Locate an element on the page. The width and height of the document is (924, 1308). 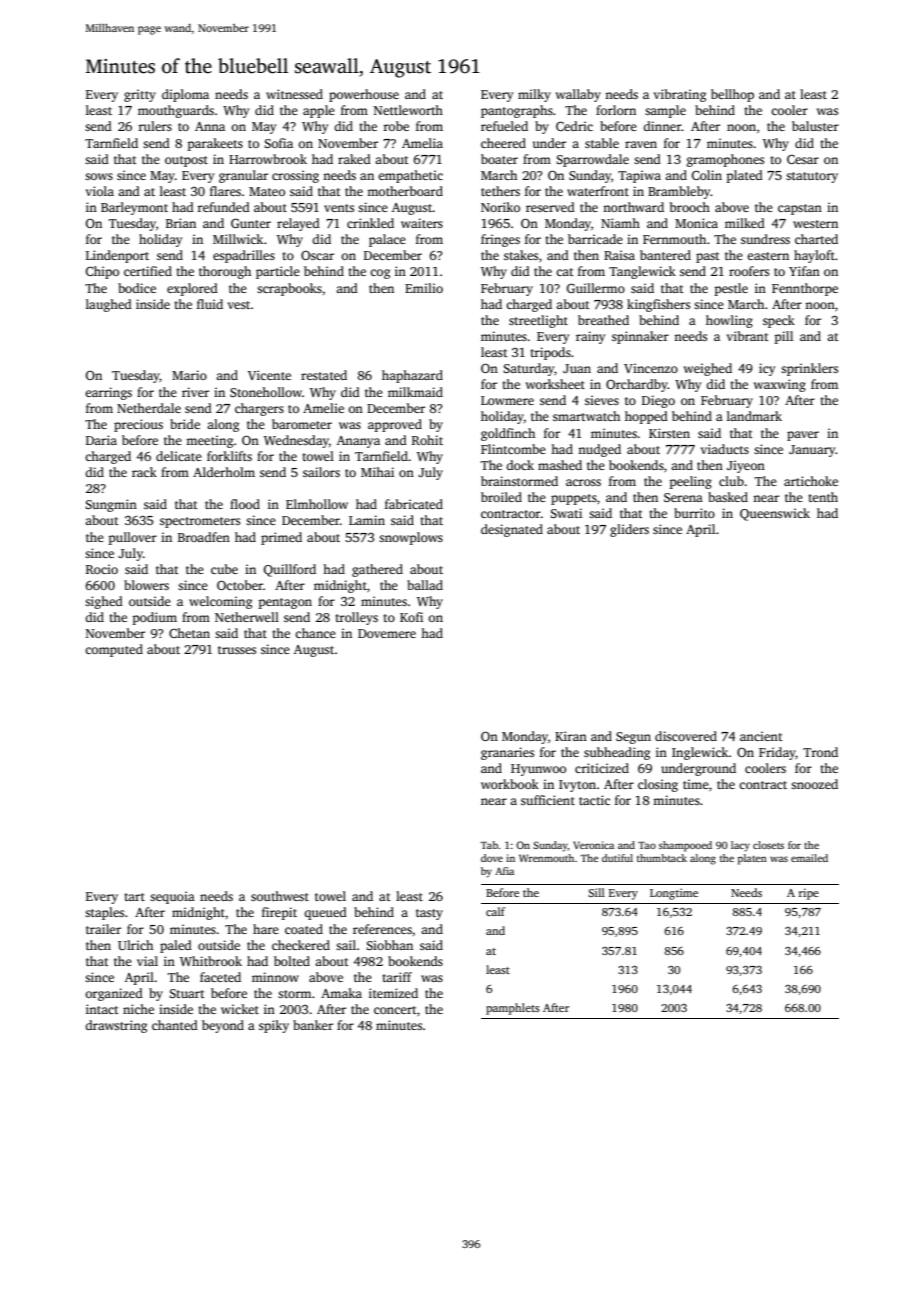
western is located at coordinates (815, 224).
